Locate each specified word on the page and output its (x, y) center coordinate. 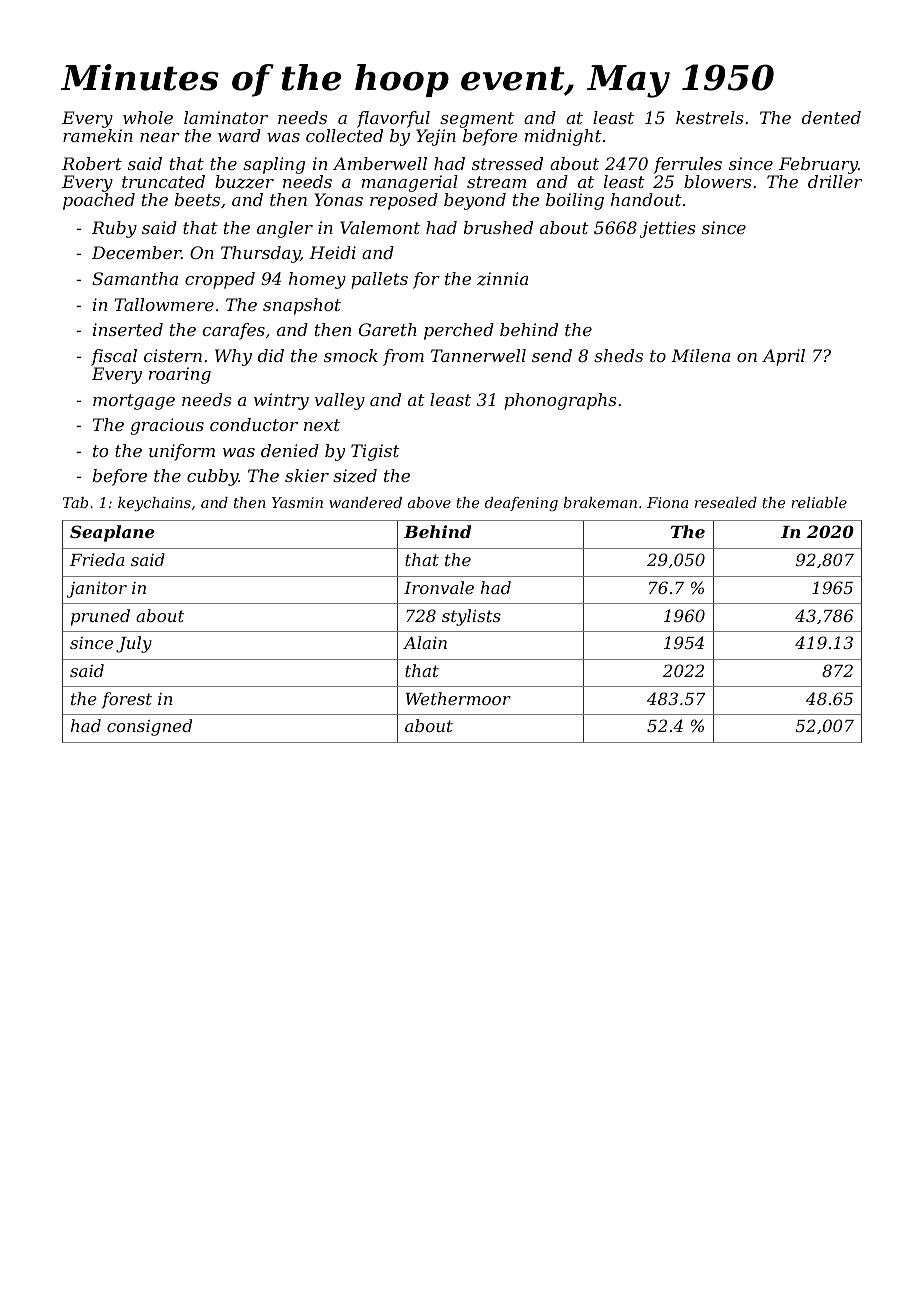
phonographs (560, 401)
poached (99, 201)
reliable (819, 502)
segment (477, 120)
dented (831, 117)
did (271, 355)
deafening (521, 504)
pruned (100, 617)
